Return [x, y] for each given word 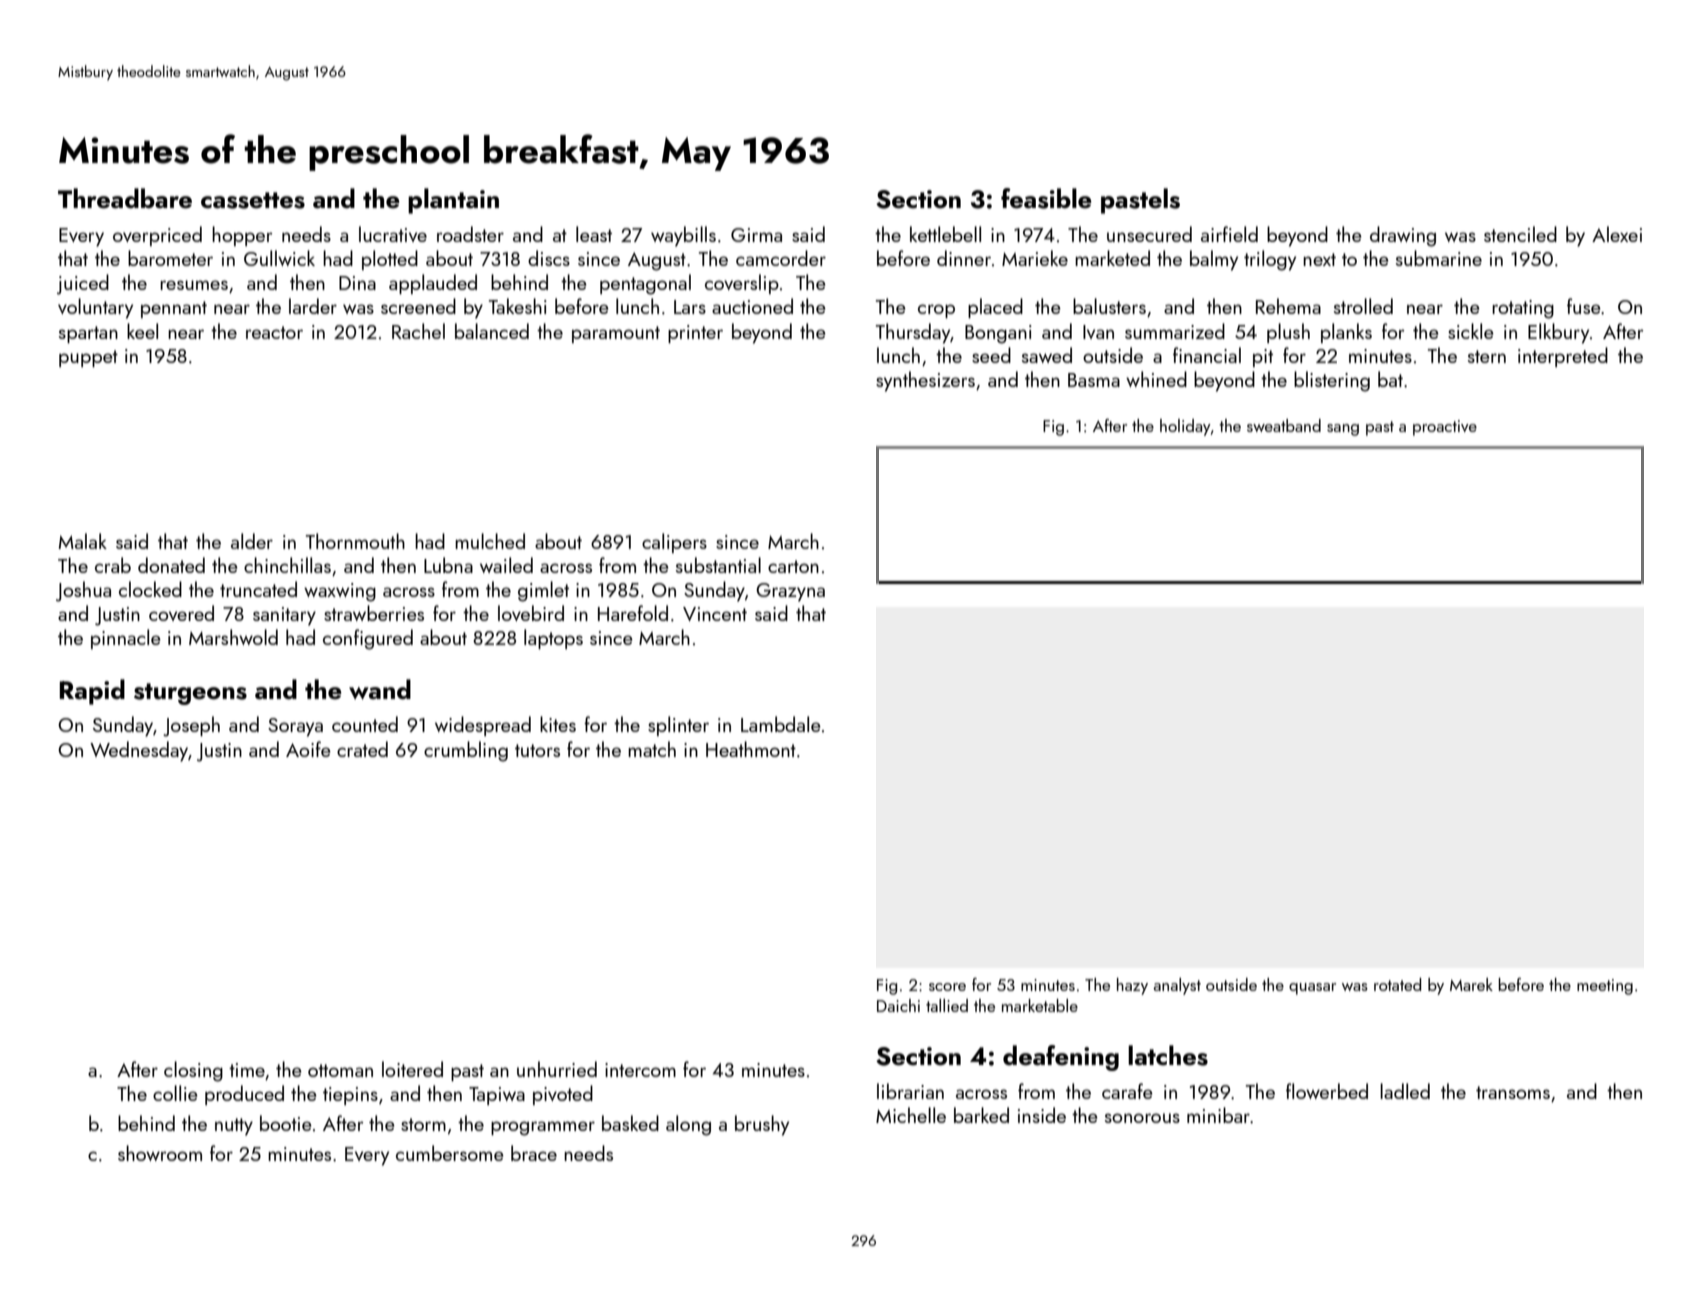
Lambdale [781, 724]
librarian [910, 1091]
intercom [640, 1070]
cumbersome [450, 1153]
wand [380, 689]
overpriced [157, 236]
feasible [1046, 198]
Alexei [1617, 234]
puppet [88, 358]
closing [193, 1071]
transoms [1513, 1092]
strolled [1363, 306]
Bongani [998, 334]
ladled [1405, 1091]
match [652, 749]
